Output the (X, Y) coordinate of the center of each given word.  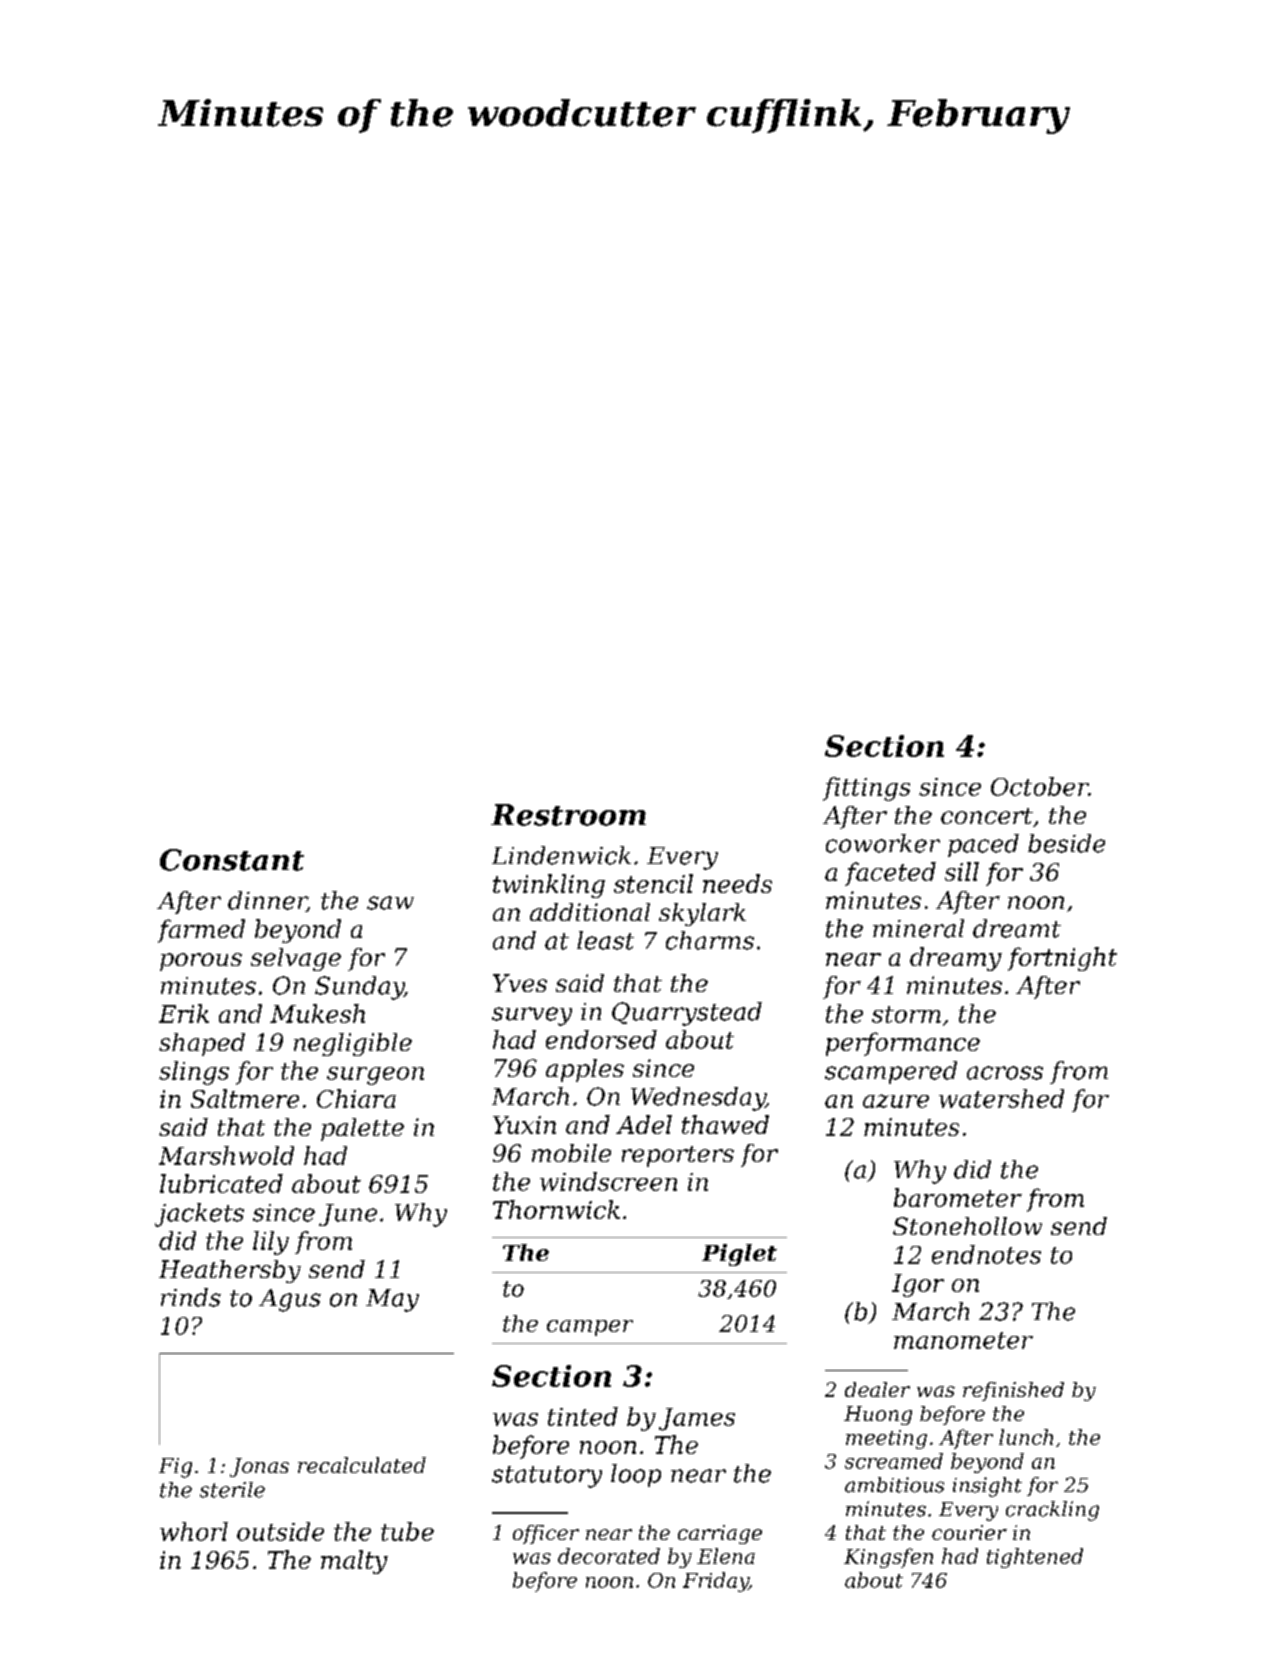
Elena (726, 1556)
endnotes (986, 1254)
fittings (866, 789)
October (1039, 786)
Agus (290, 1300)
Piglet (739, 1255)
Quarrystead (687, 1014)
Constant (232, 860)
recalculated (362, 1465)
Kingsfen (888, 1558)
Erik (184, 1013)
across (1005, 1073)
